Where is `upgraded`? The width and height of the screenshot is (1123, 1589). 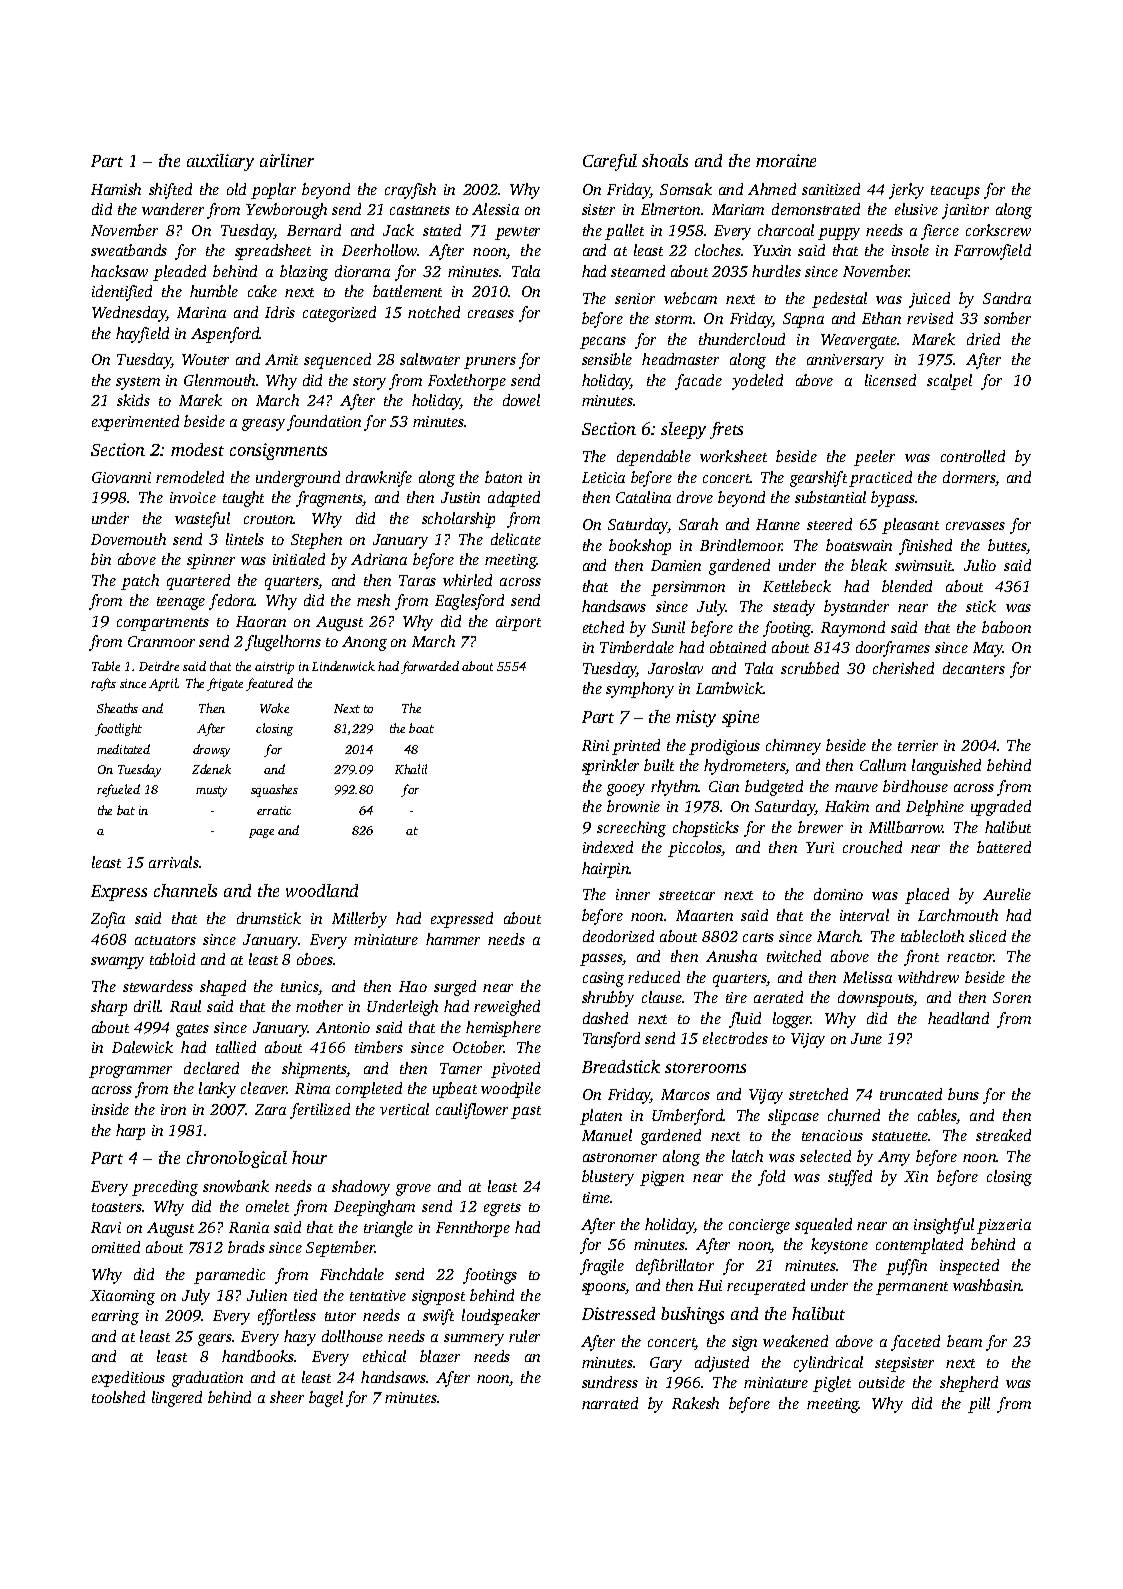
upgraded is located at coordinates (1001, 808).
